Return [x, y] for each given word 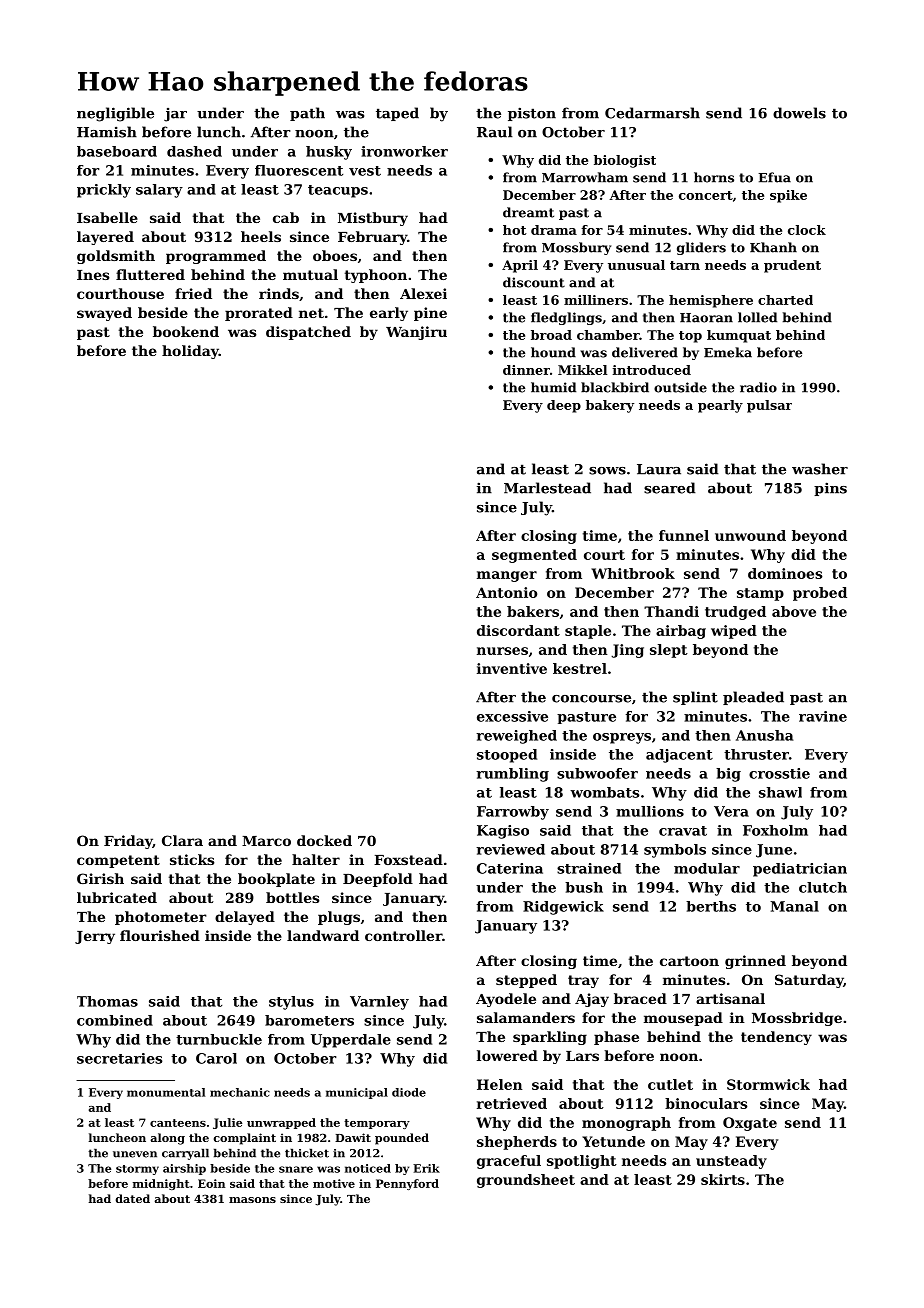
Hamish [107, 132]
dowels [799, 113]
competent [118, 861]
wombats [604, 792]
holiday [190, 352]
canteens [178, 1123]
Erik [426, 1168]
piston [532, 114]
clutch [823, 887]
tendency [776, 1038]
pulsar [769, 406]
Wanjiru [416, 333]
